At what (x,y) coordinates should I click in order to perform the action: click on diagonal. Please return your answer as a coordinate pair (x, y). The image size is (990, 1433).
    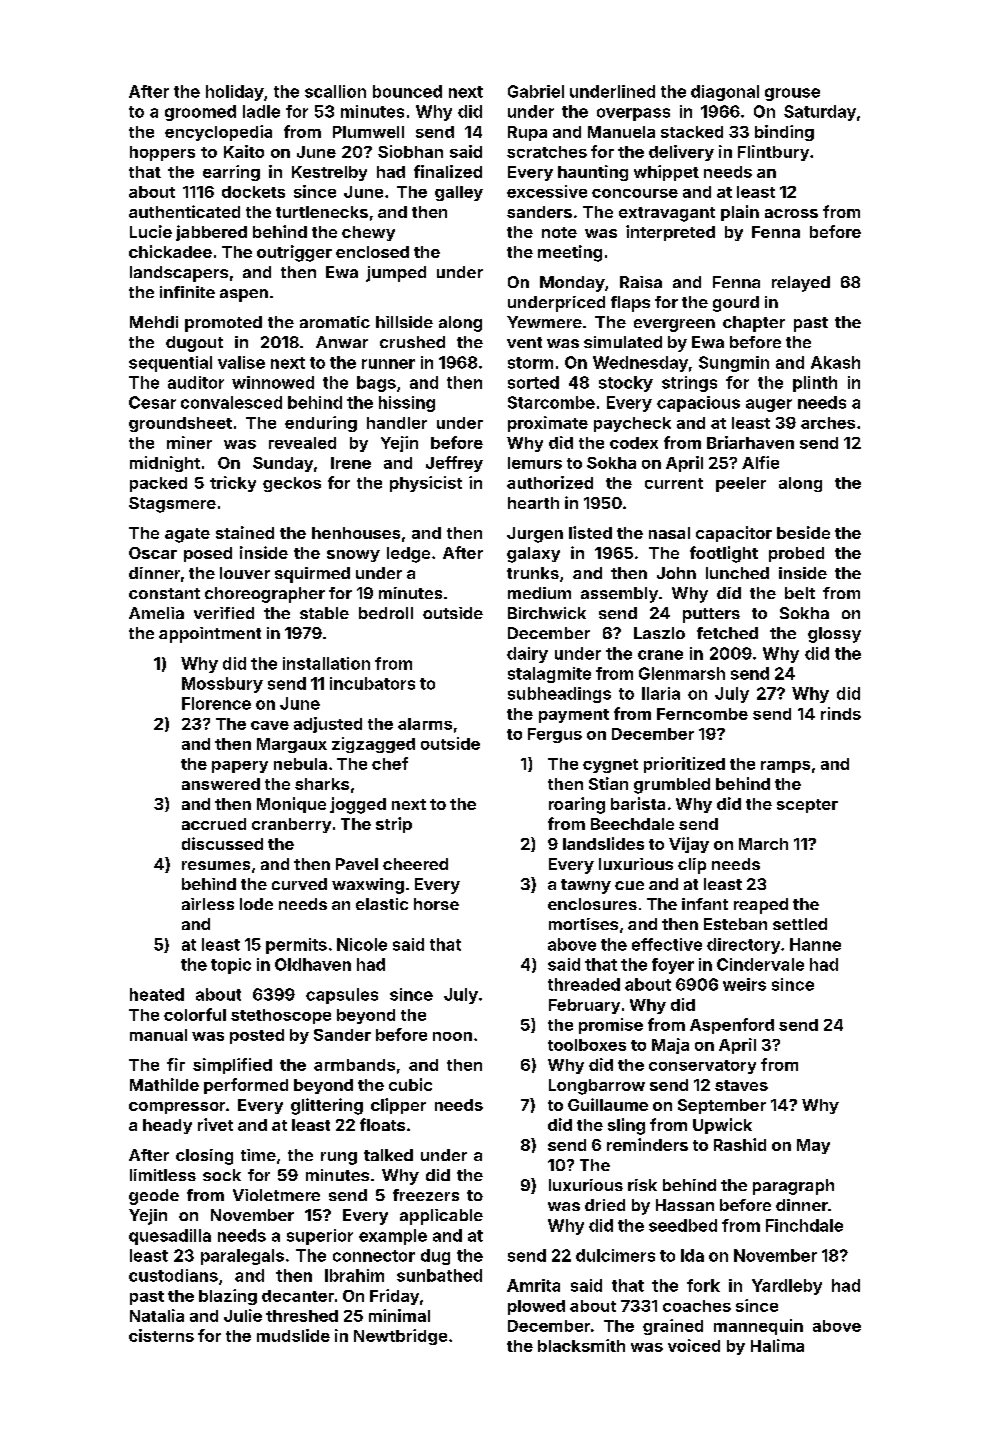
    Looking at the image, I should click on (725, 93).
